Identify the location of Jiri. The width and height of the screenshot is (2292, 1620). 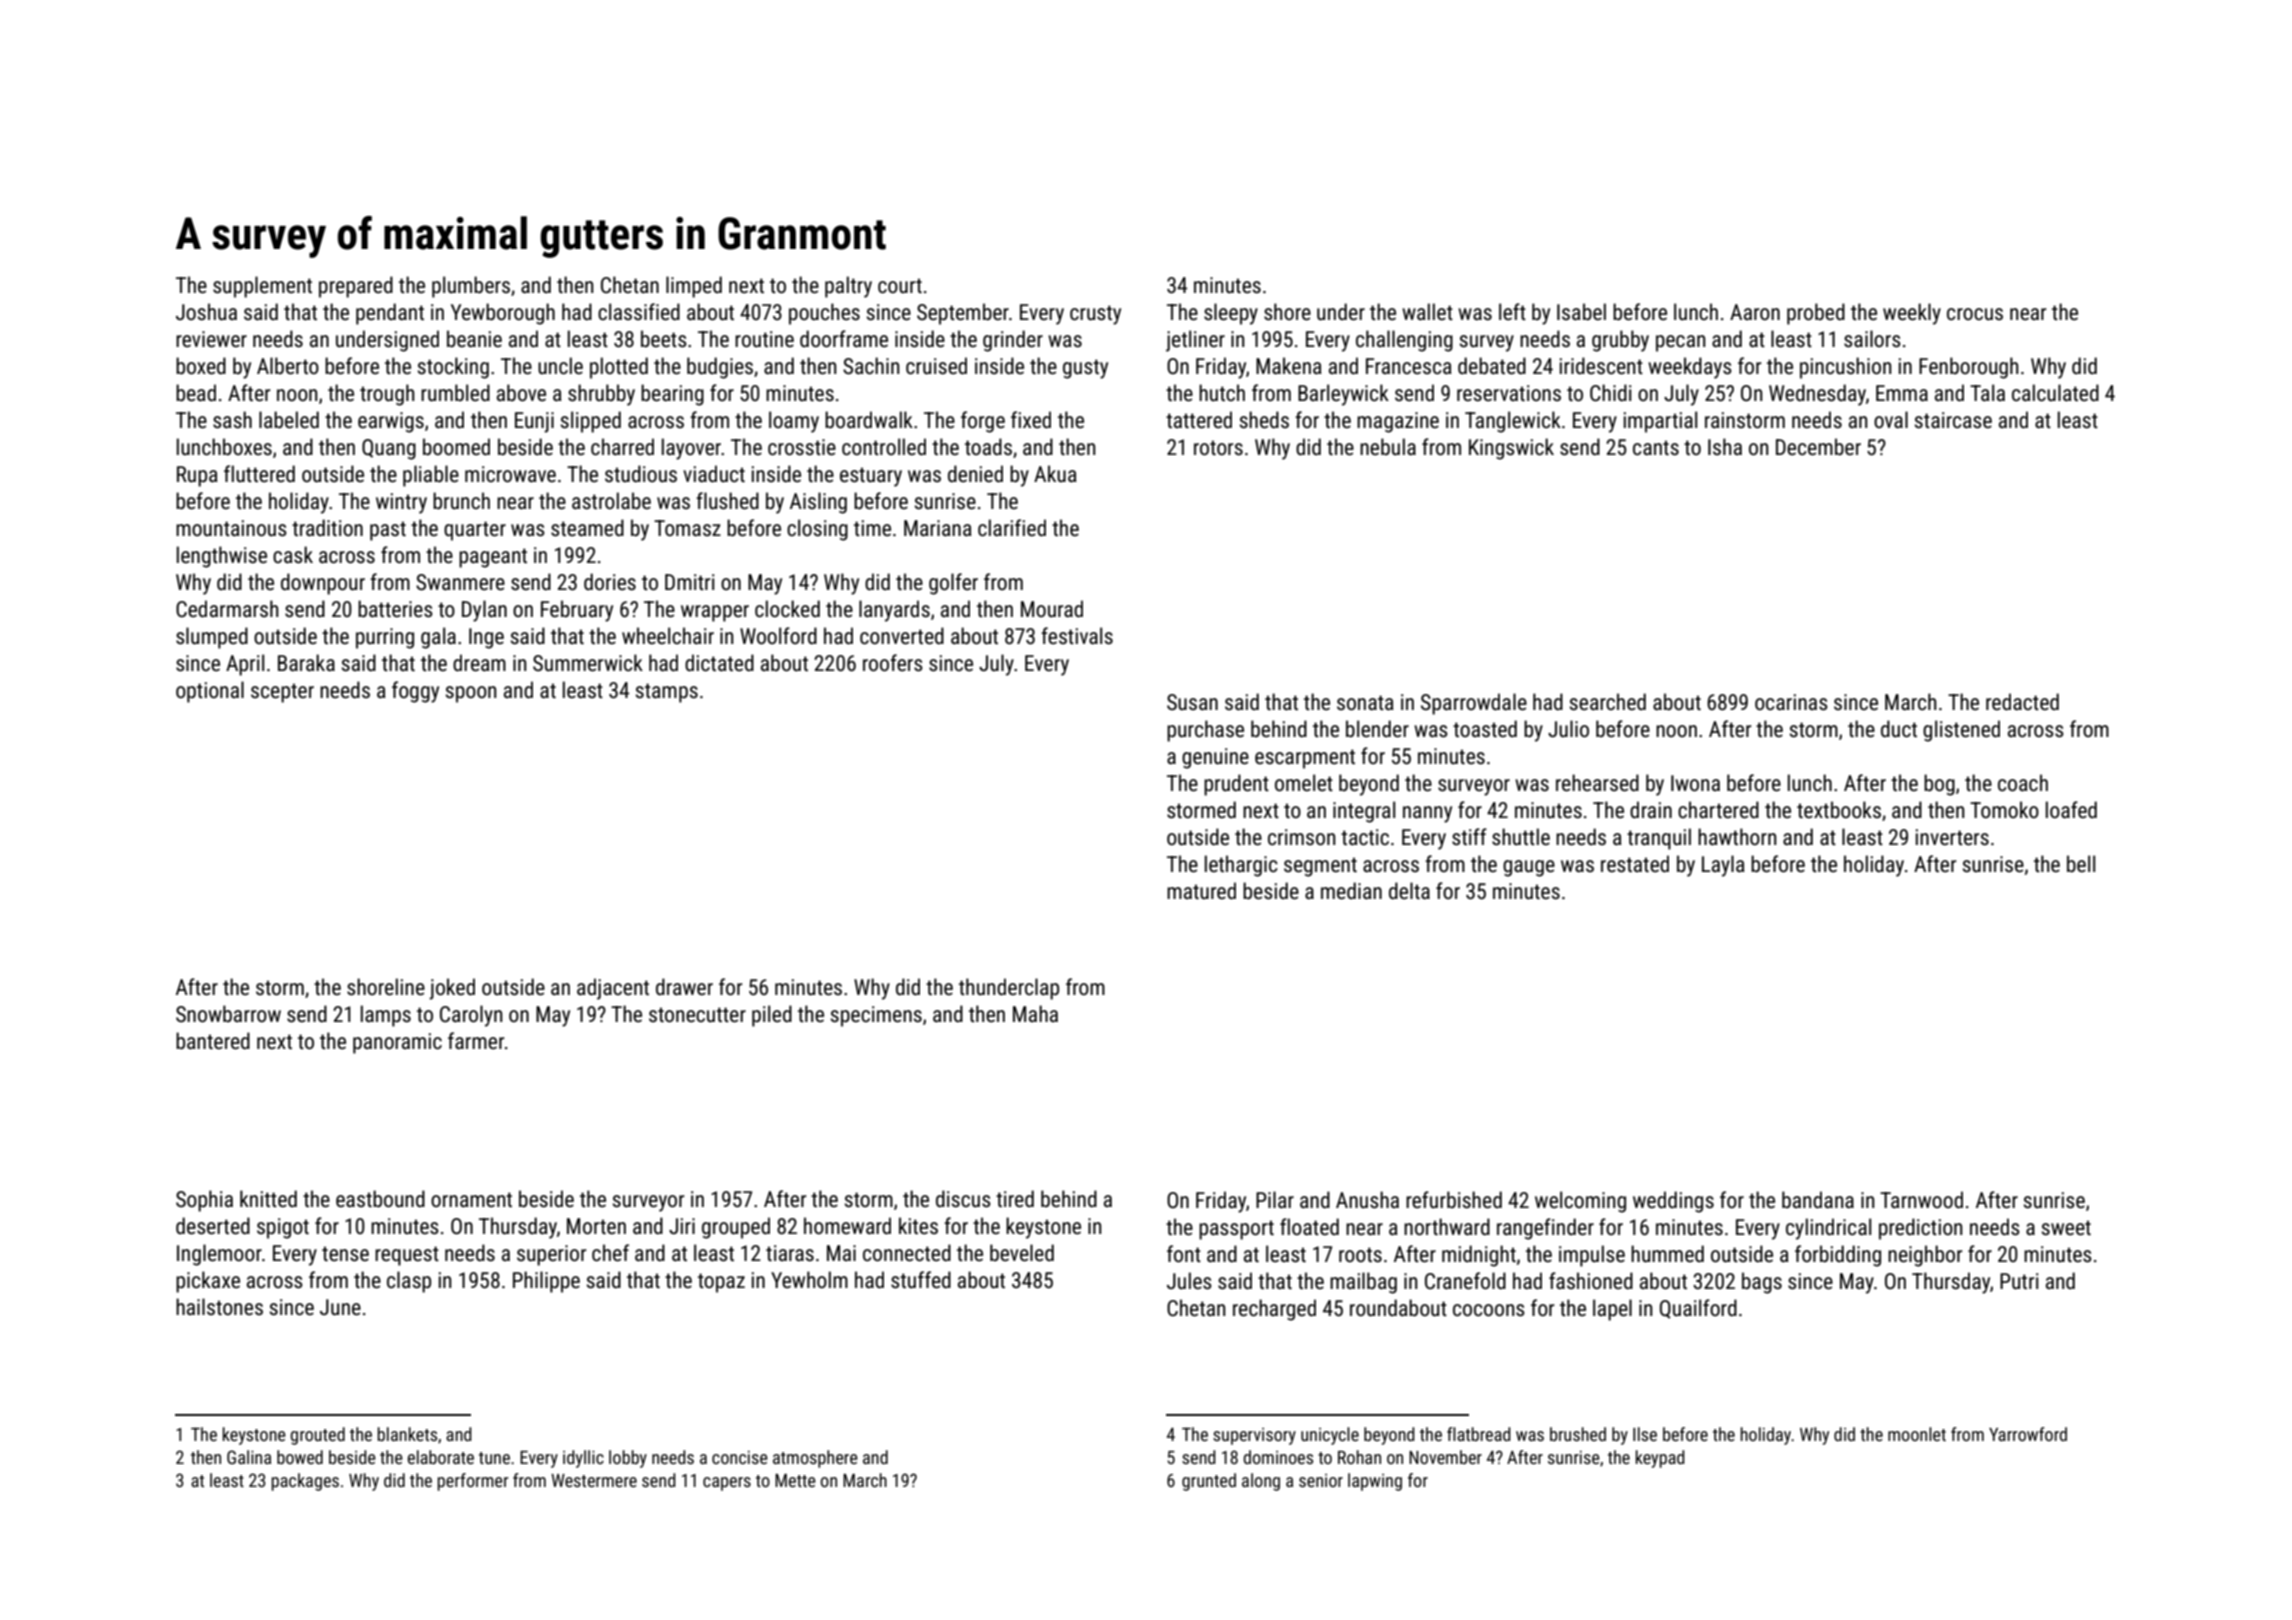
(682, 1226).
